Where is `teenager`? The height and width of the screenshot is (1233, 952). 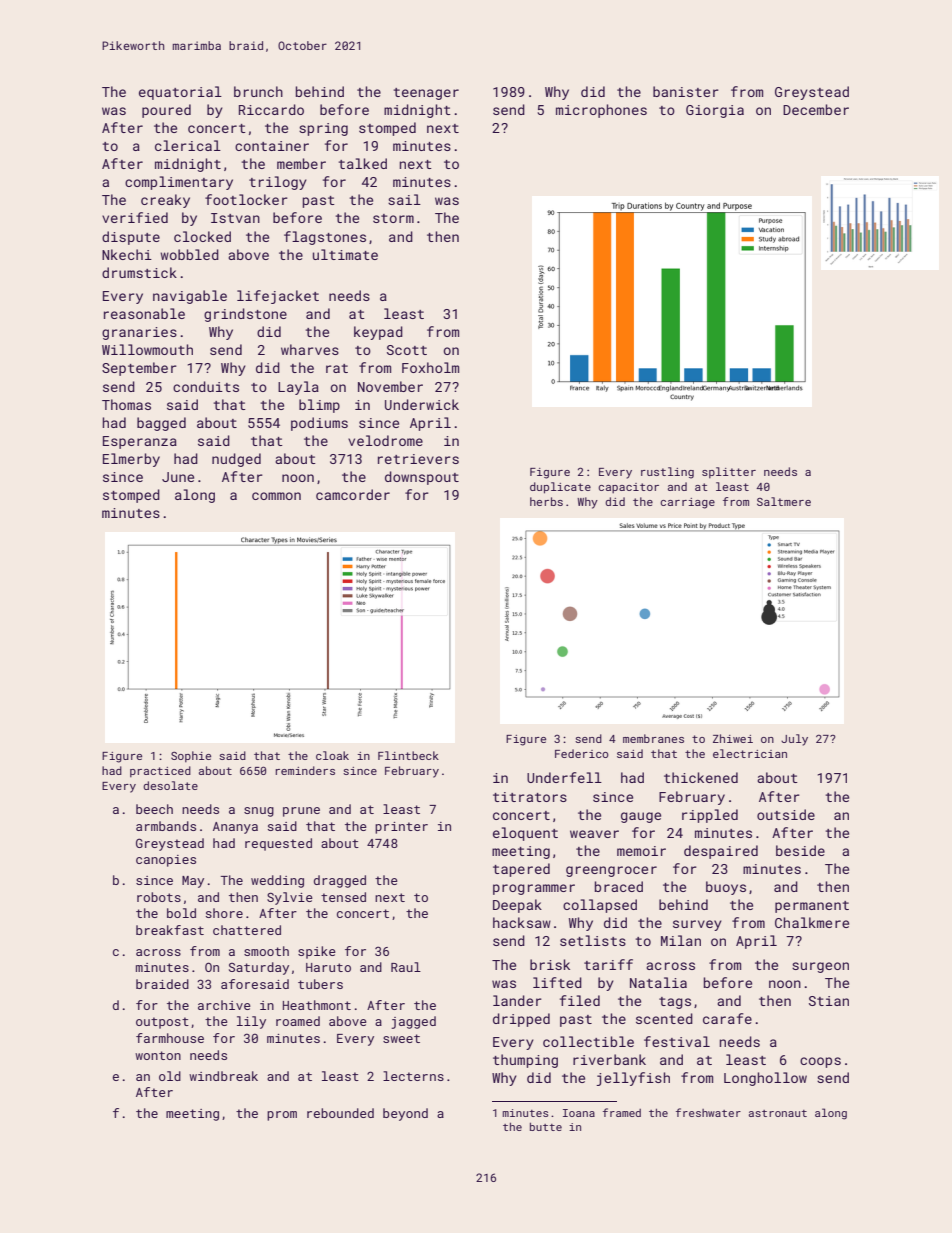
teenager is located at coordinates (426, 94).
